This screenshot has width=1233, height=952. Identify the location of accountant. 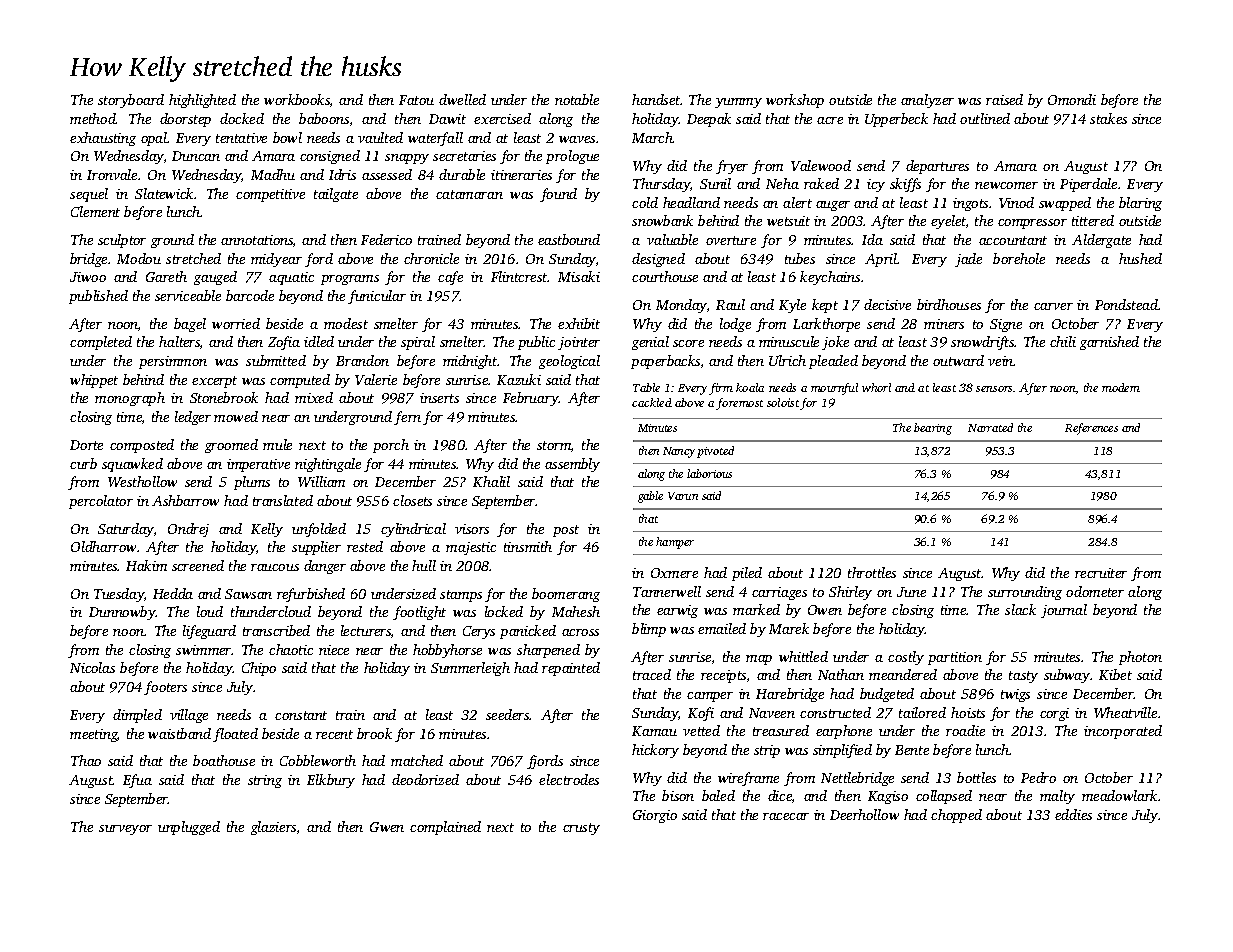
(1013, 240).
